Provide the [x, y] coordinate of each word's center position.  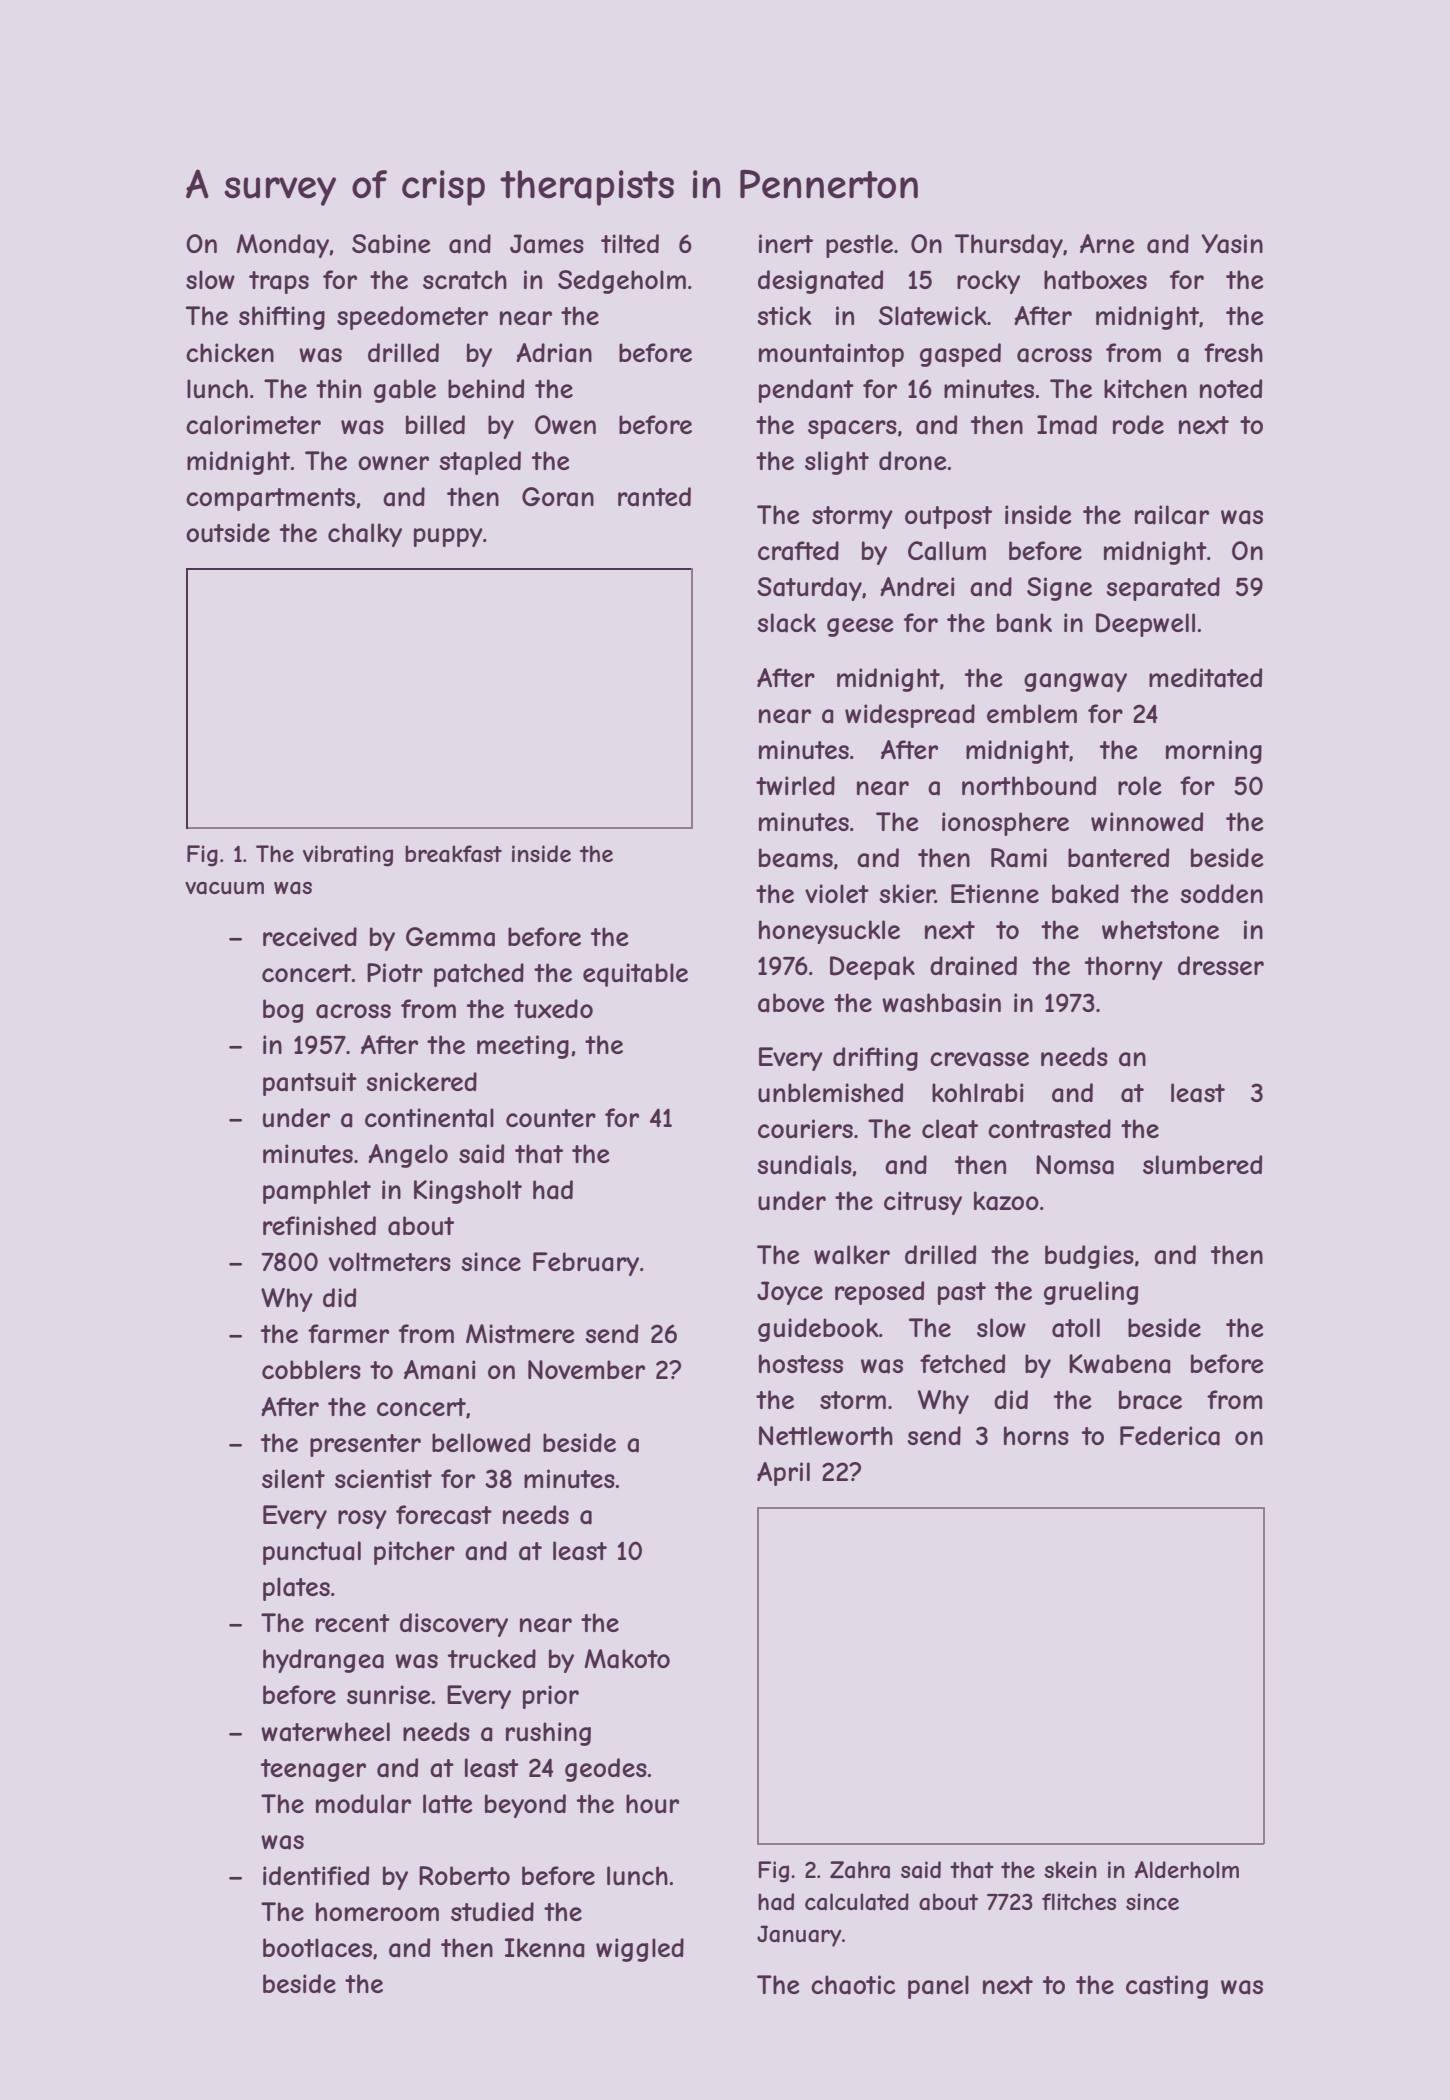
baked [1085, 894]
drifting [875, 1059]
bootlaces [317, 1948]
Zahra [860, 1870]
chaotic [853, 1985]
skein [1070, 1869]
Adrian [554, 353]
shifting [282, 318]
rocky [988, 282]
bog [283, 1011]
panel [938, 1987]
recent [353, 1623]
